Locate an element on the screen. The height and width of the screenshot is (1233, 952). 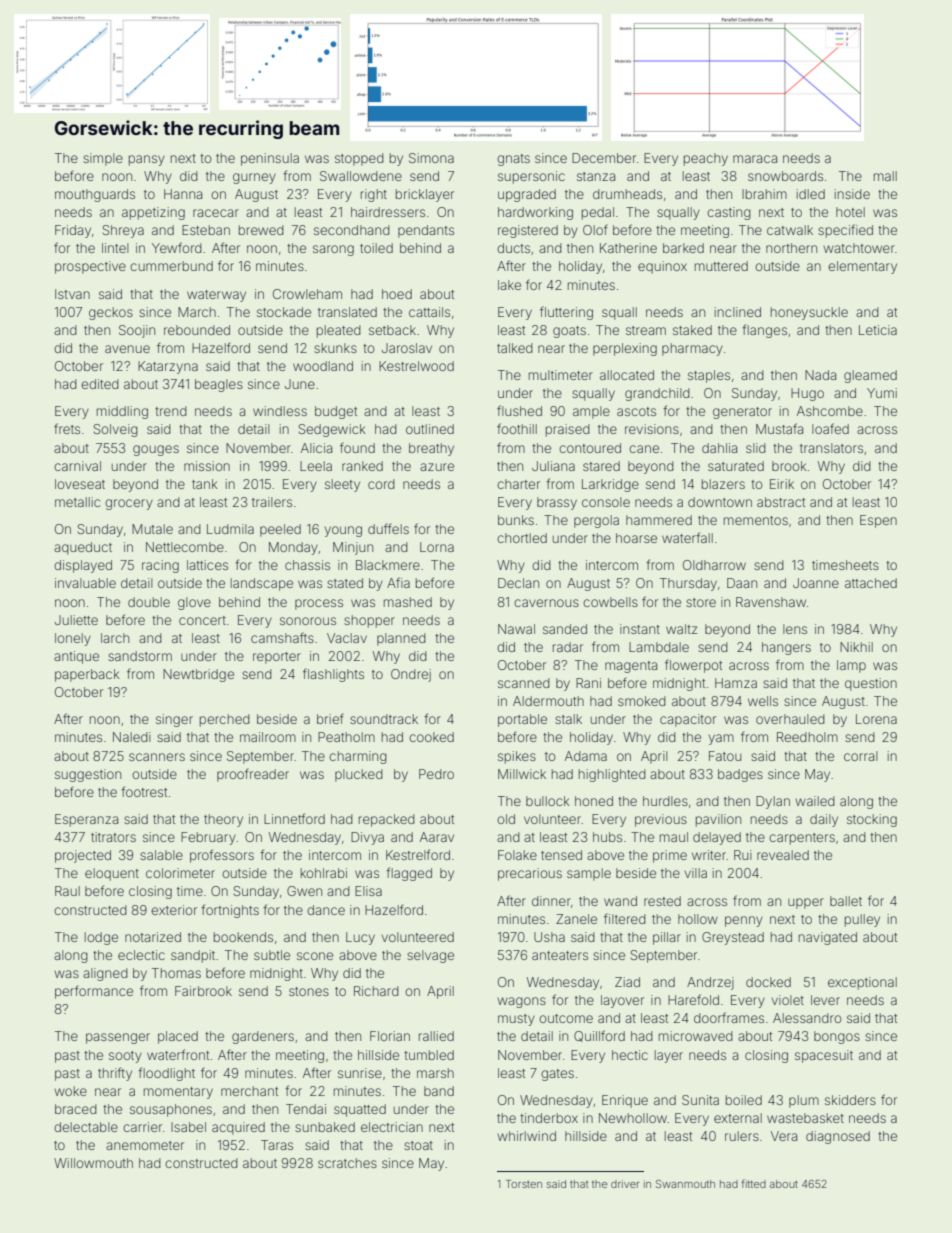
peninsula is located at coordinates (270, 159).
